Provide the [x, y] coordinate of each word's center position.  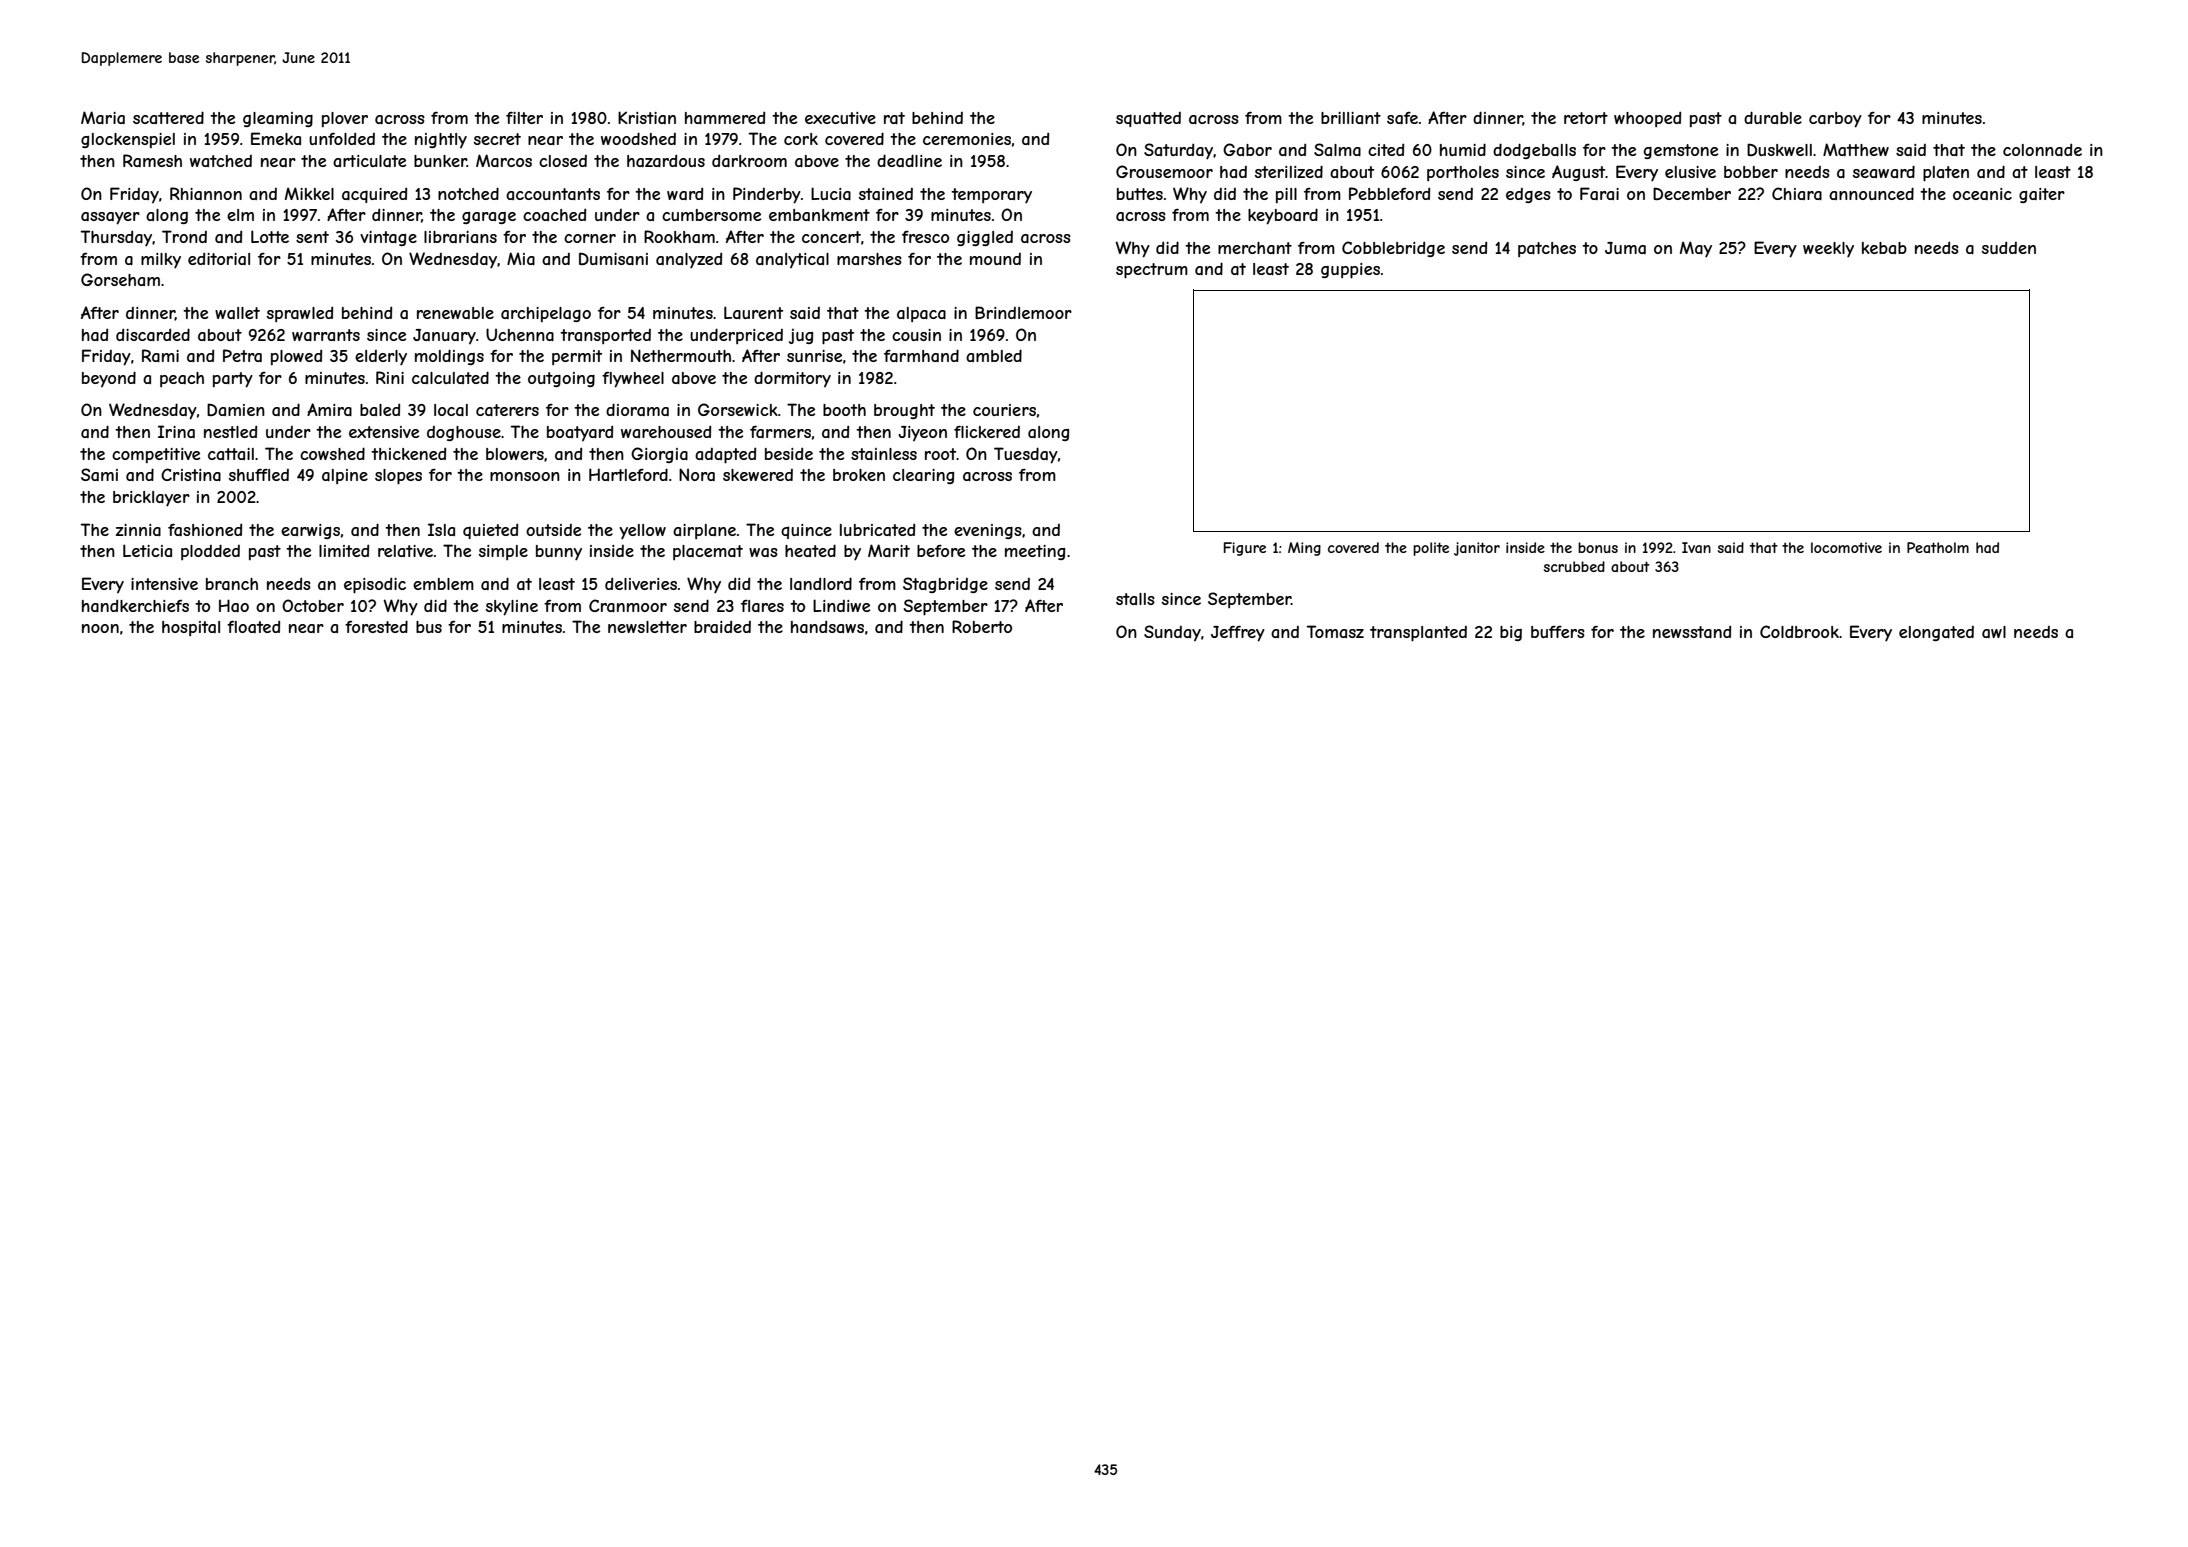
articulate [369, 161]
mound [995, 259]
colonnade [2042, 149]
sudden [2009, 247]
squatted [1148, 119]
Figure [1245, 549]
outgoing [561, 379]
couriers [1004, 410]
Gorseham [120, 279]
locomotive [1846, 547]
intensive [164, 584]
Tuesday [1026, 455]
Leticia [147, 550]
